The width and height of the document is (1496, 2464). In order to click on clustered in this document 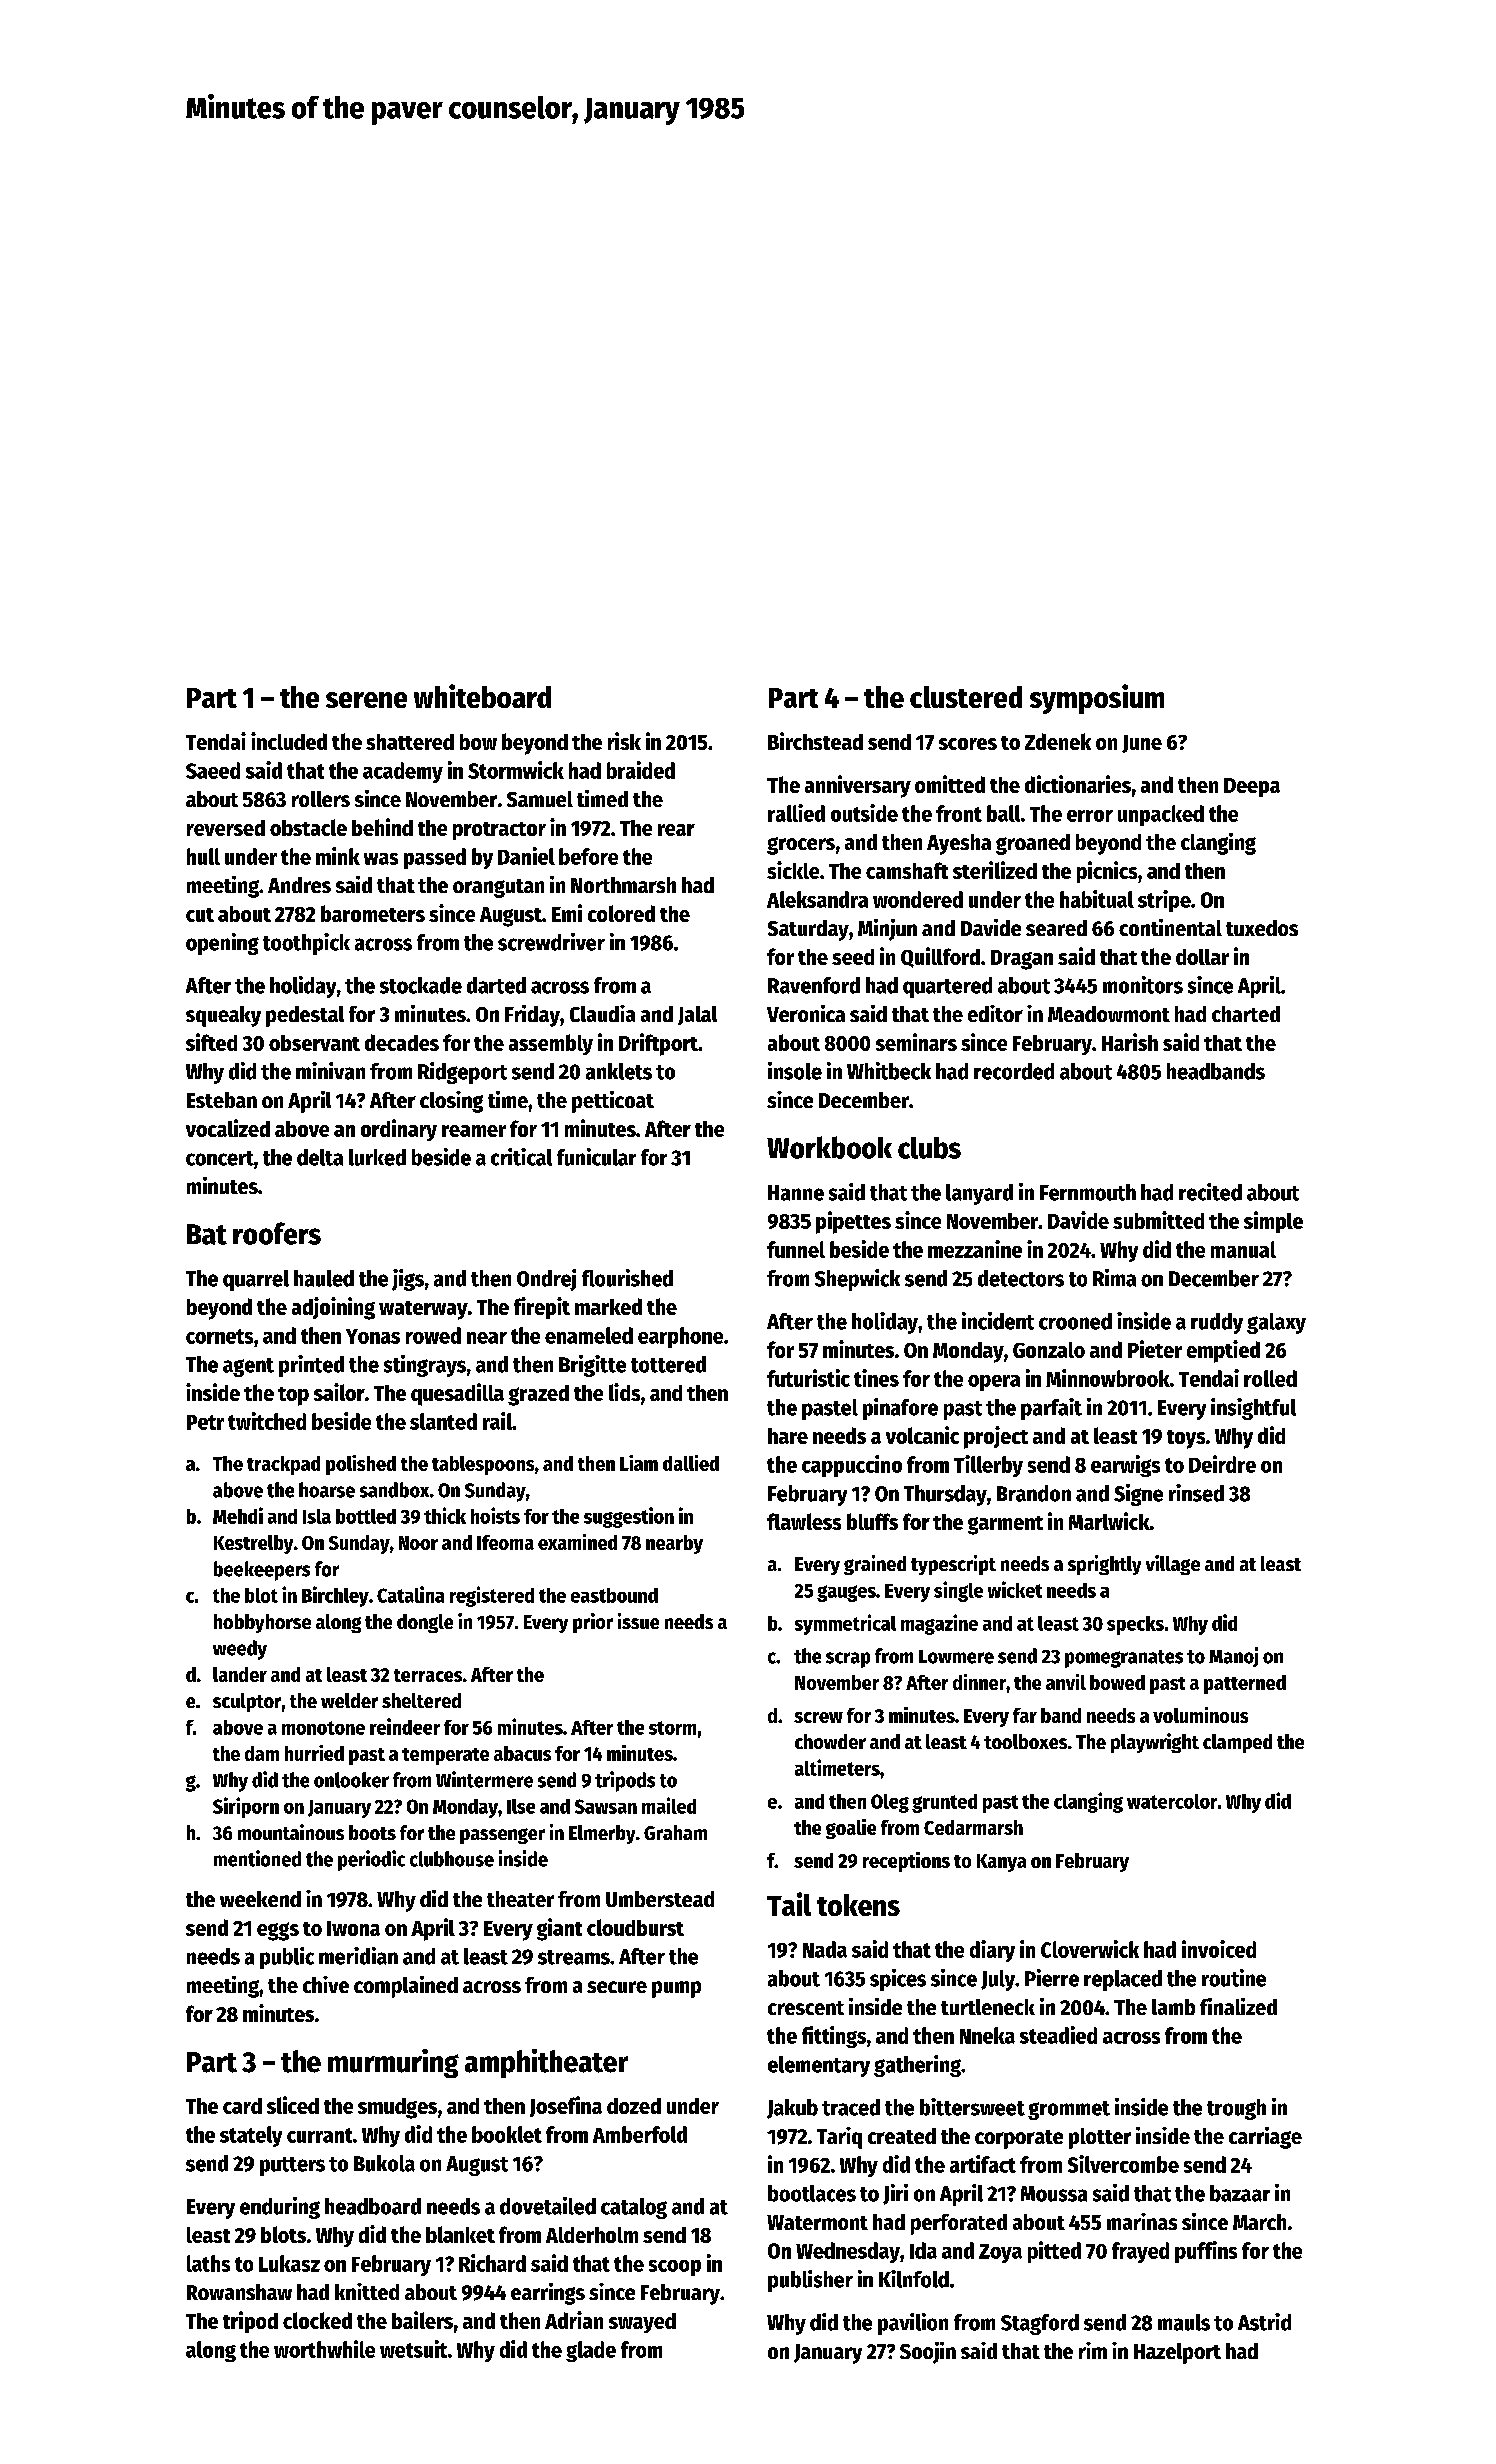, I will do `click(966, 697)`.
